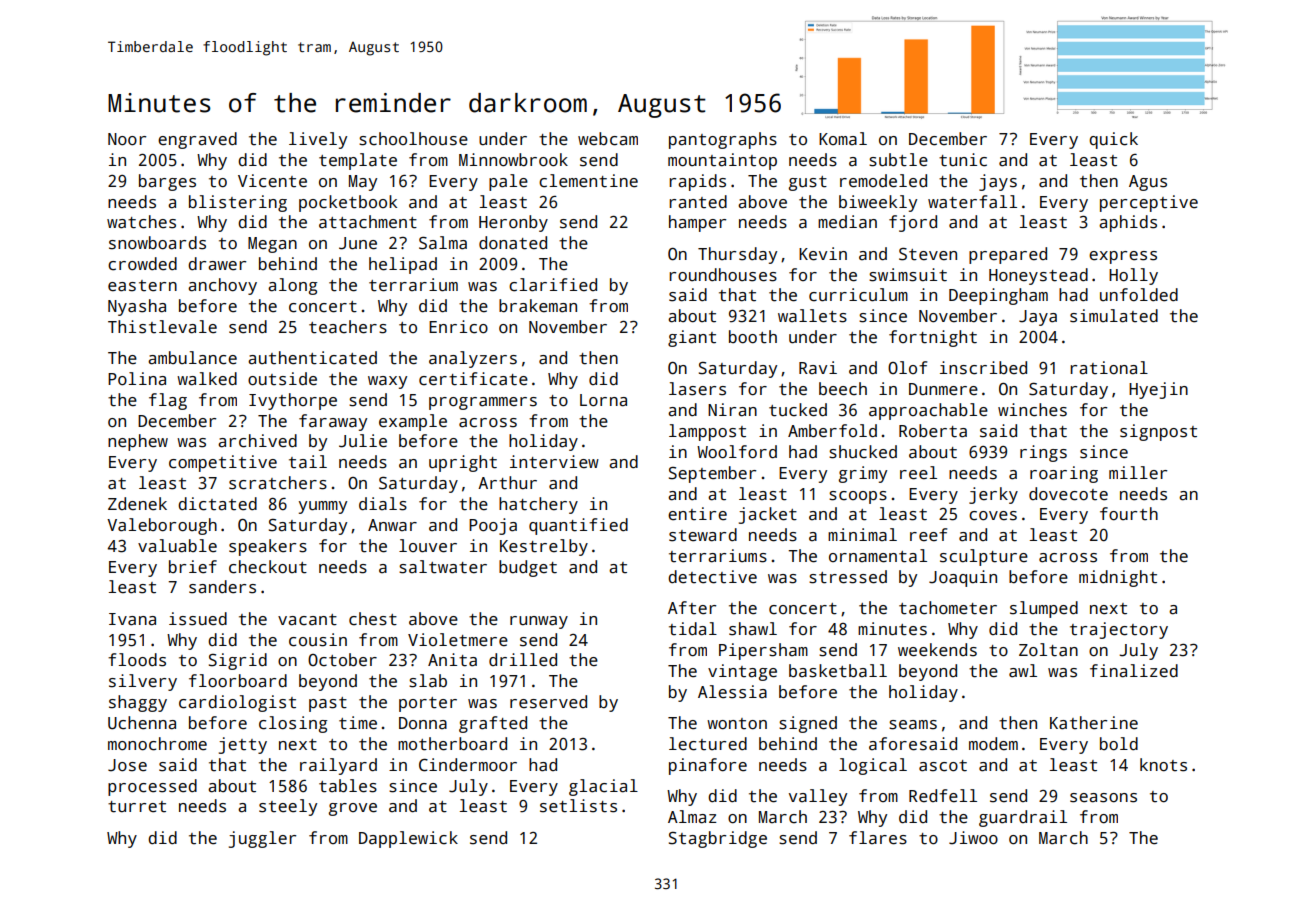 This screenshot has width=1308, height=924. I want to click on ascot, so click(943, 766).
